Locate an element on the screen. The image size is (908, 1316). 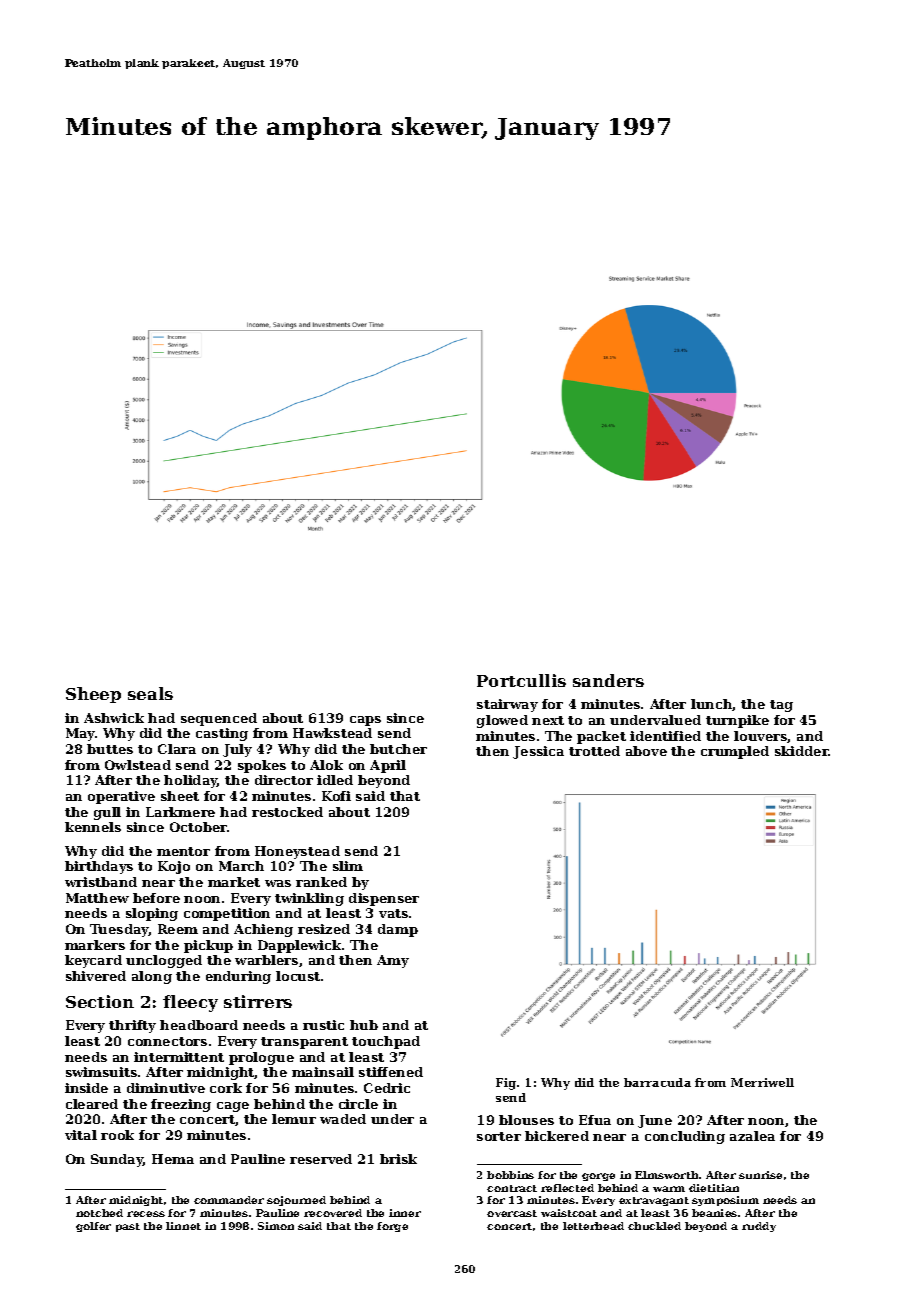
caps is located at coordinates (365, 721).
